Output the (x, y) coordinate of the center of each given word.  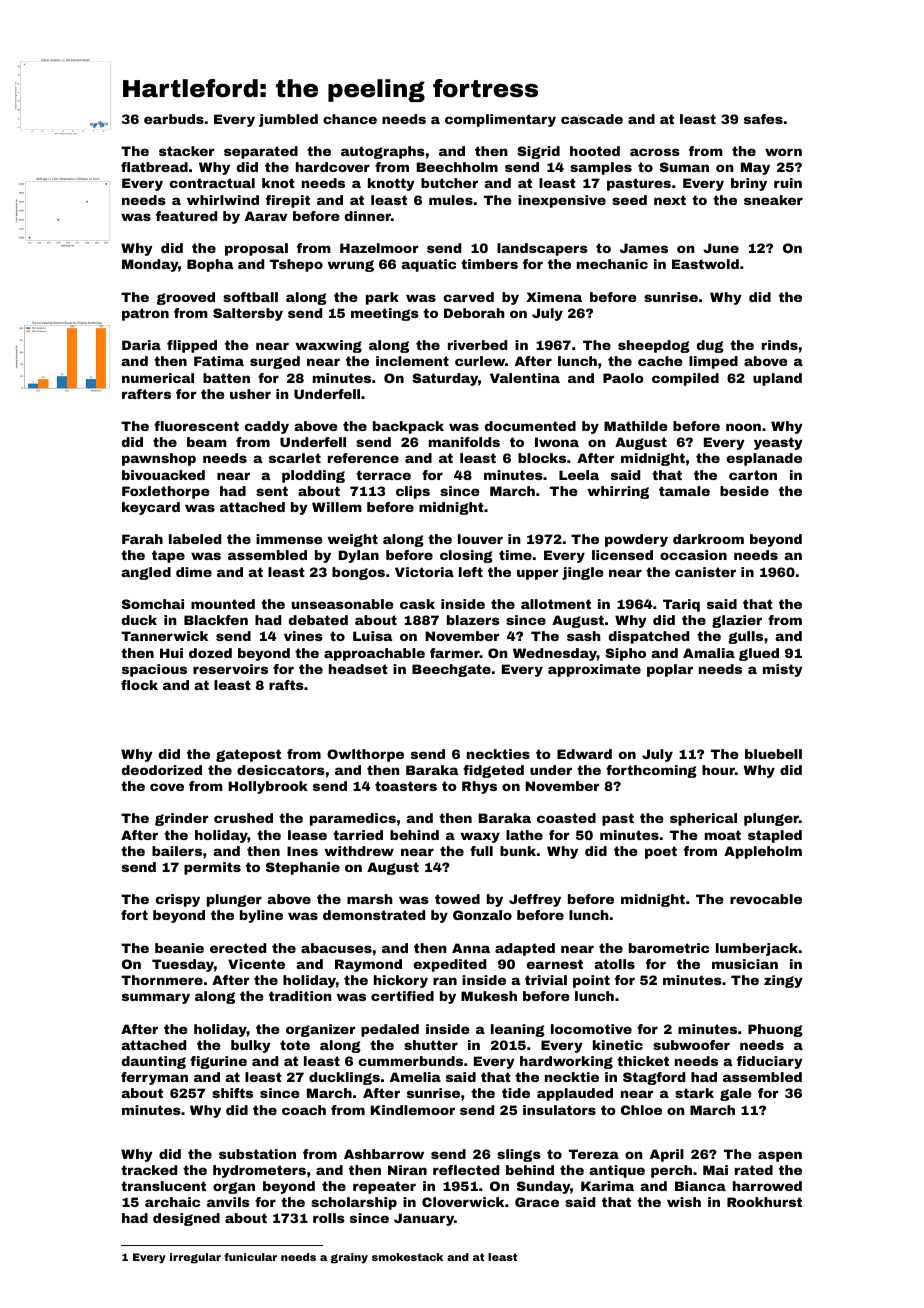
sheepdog (654, 346)
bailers (177, 851)
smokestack (407, 1257)
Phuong (775, 1030)
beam (207, 442)
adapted (525, 949)
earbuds (174, 119)
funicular (250, 1257)
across (655, 152)
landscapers (542, 249)
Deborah (474, 313)
